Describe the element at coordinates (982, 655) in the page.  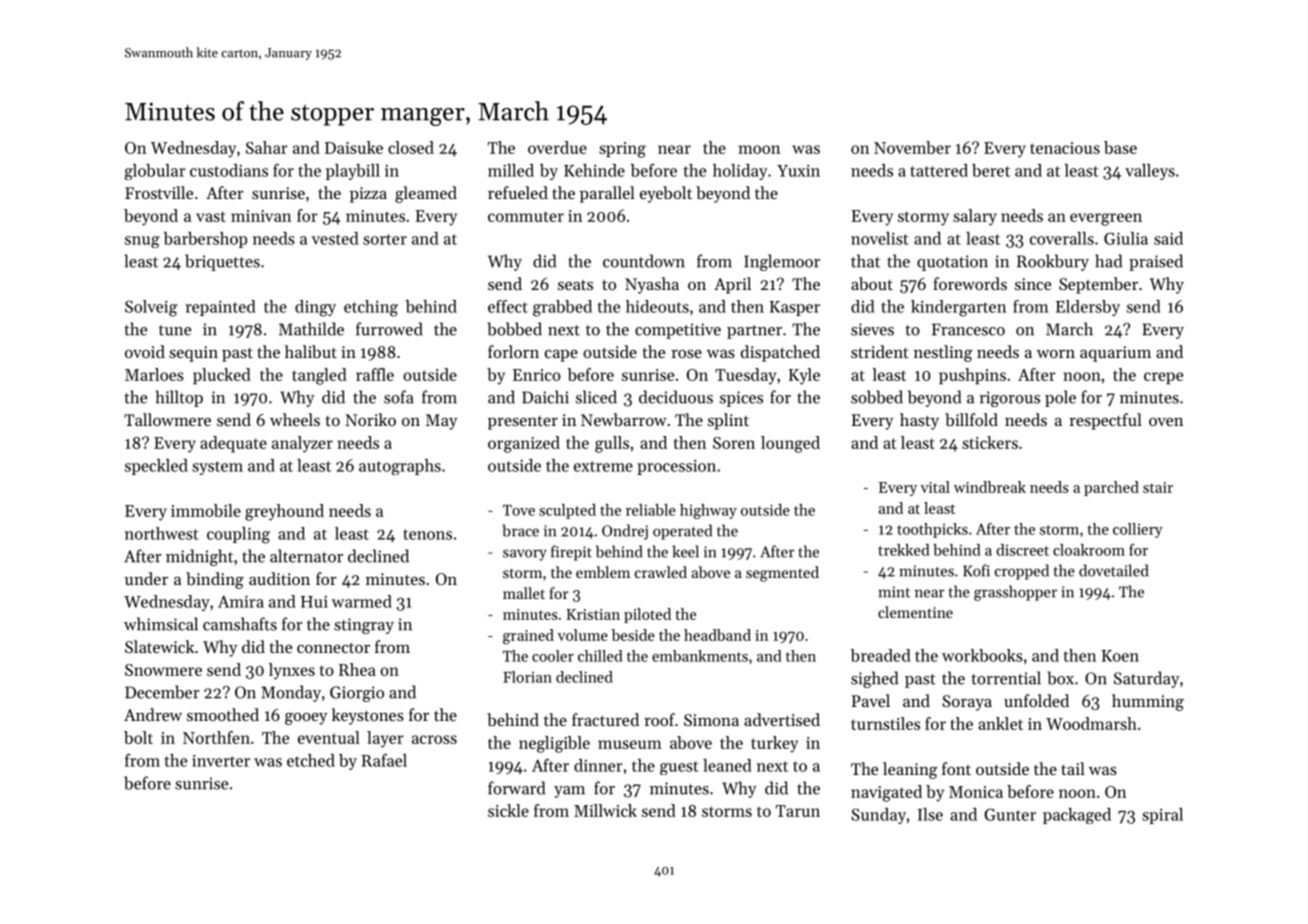
I see `workbooks` at that location.
